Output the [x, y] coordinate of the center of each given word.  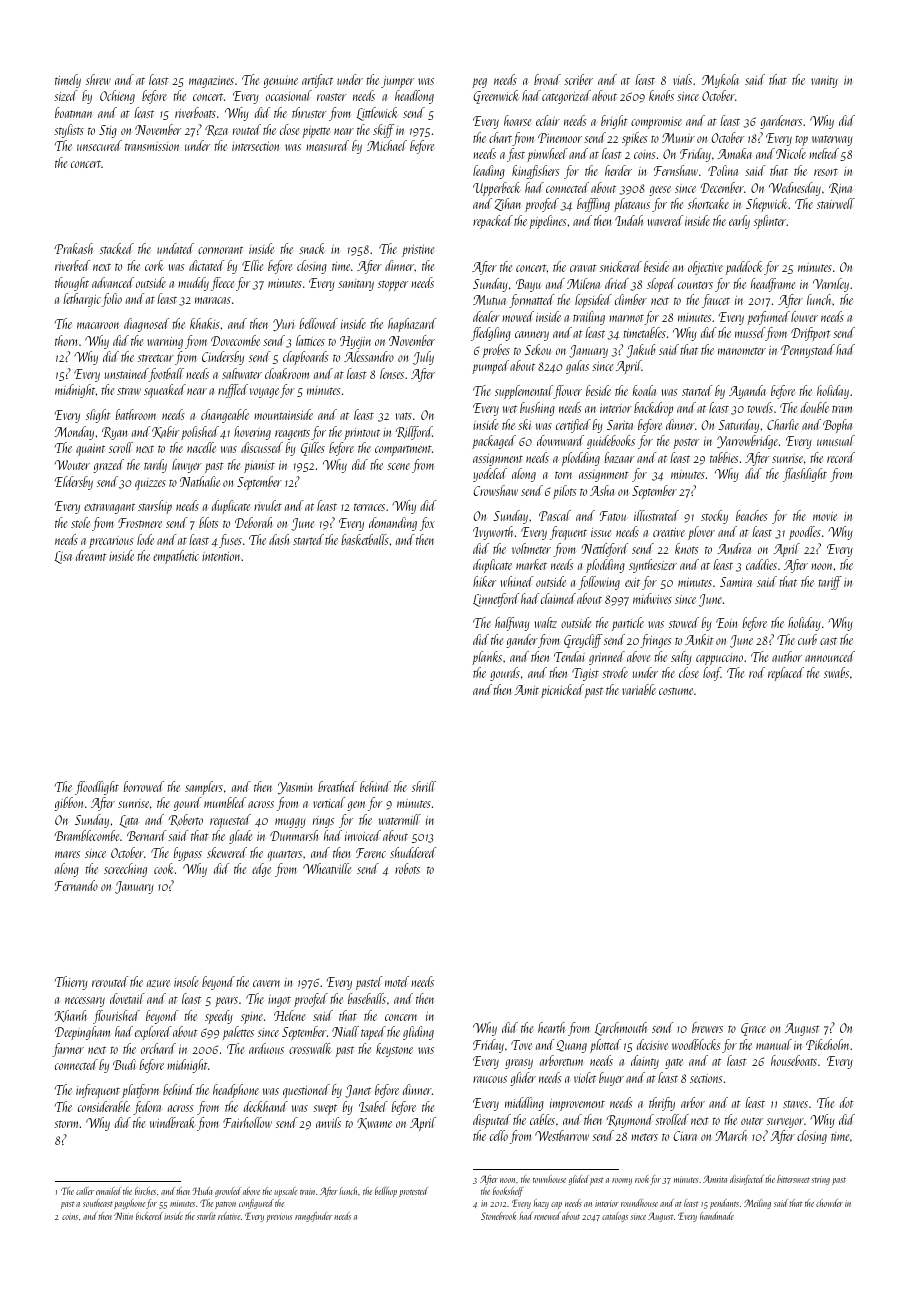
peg [479, 83]
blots [208, 522]
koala [644, 390]
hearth [551, 1027]
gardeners [781, 122]
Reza [216, 130]
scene [398, 466]
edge [261, 870]
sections [706, 1078]
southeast [98, 1203]
